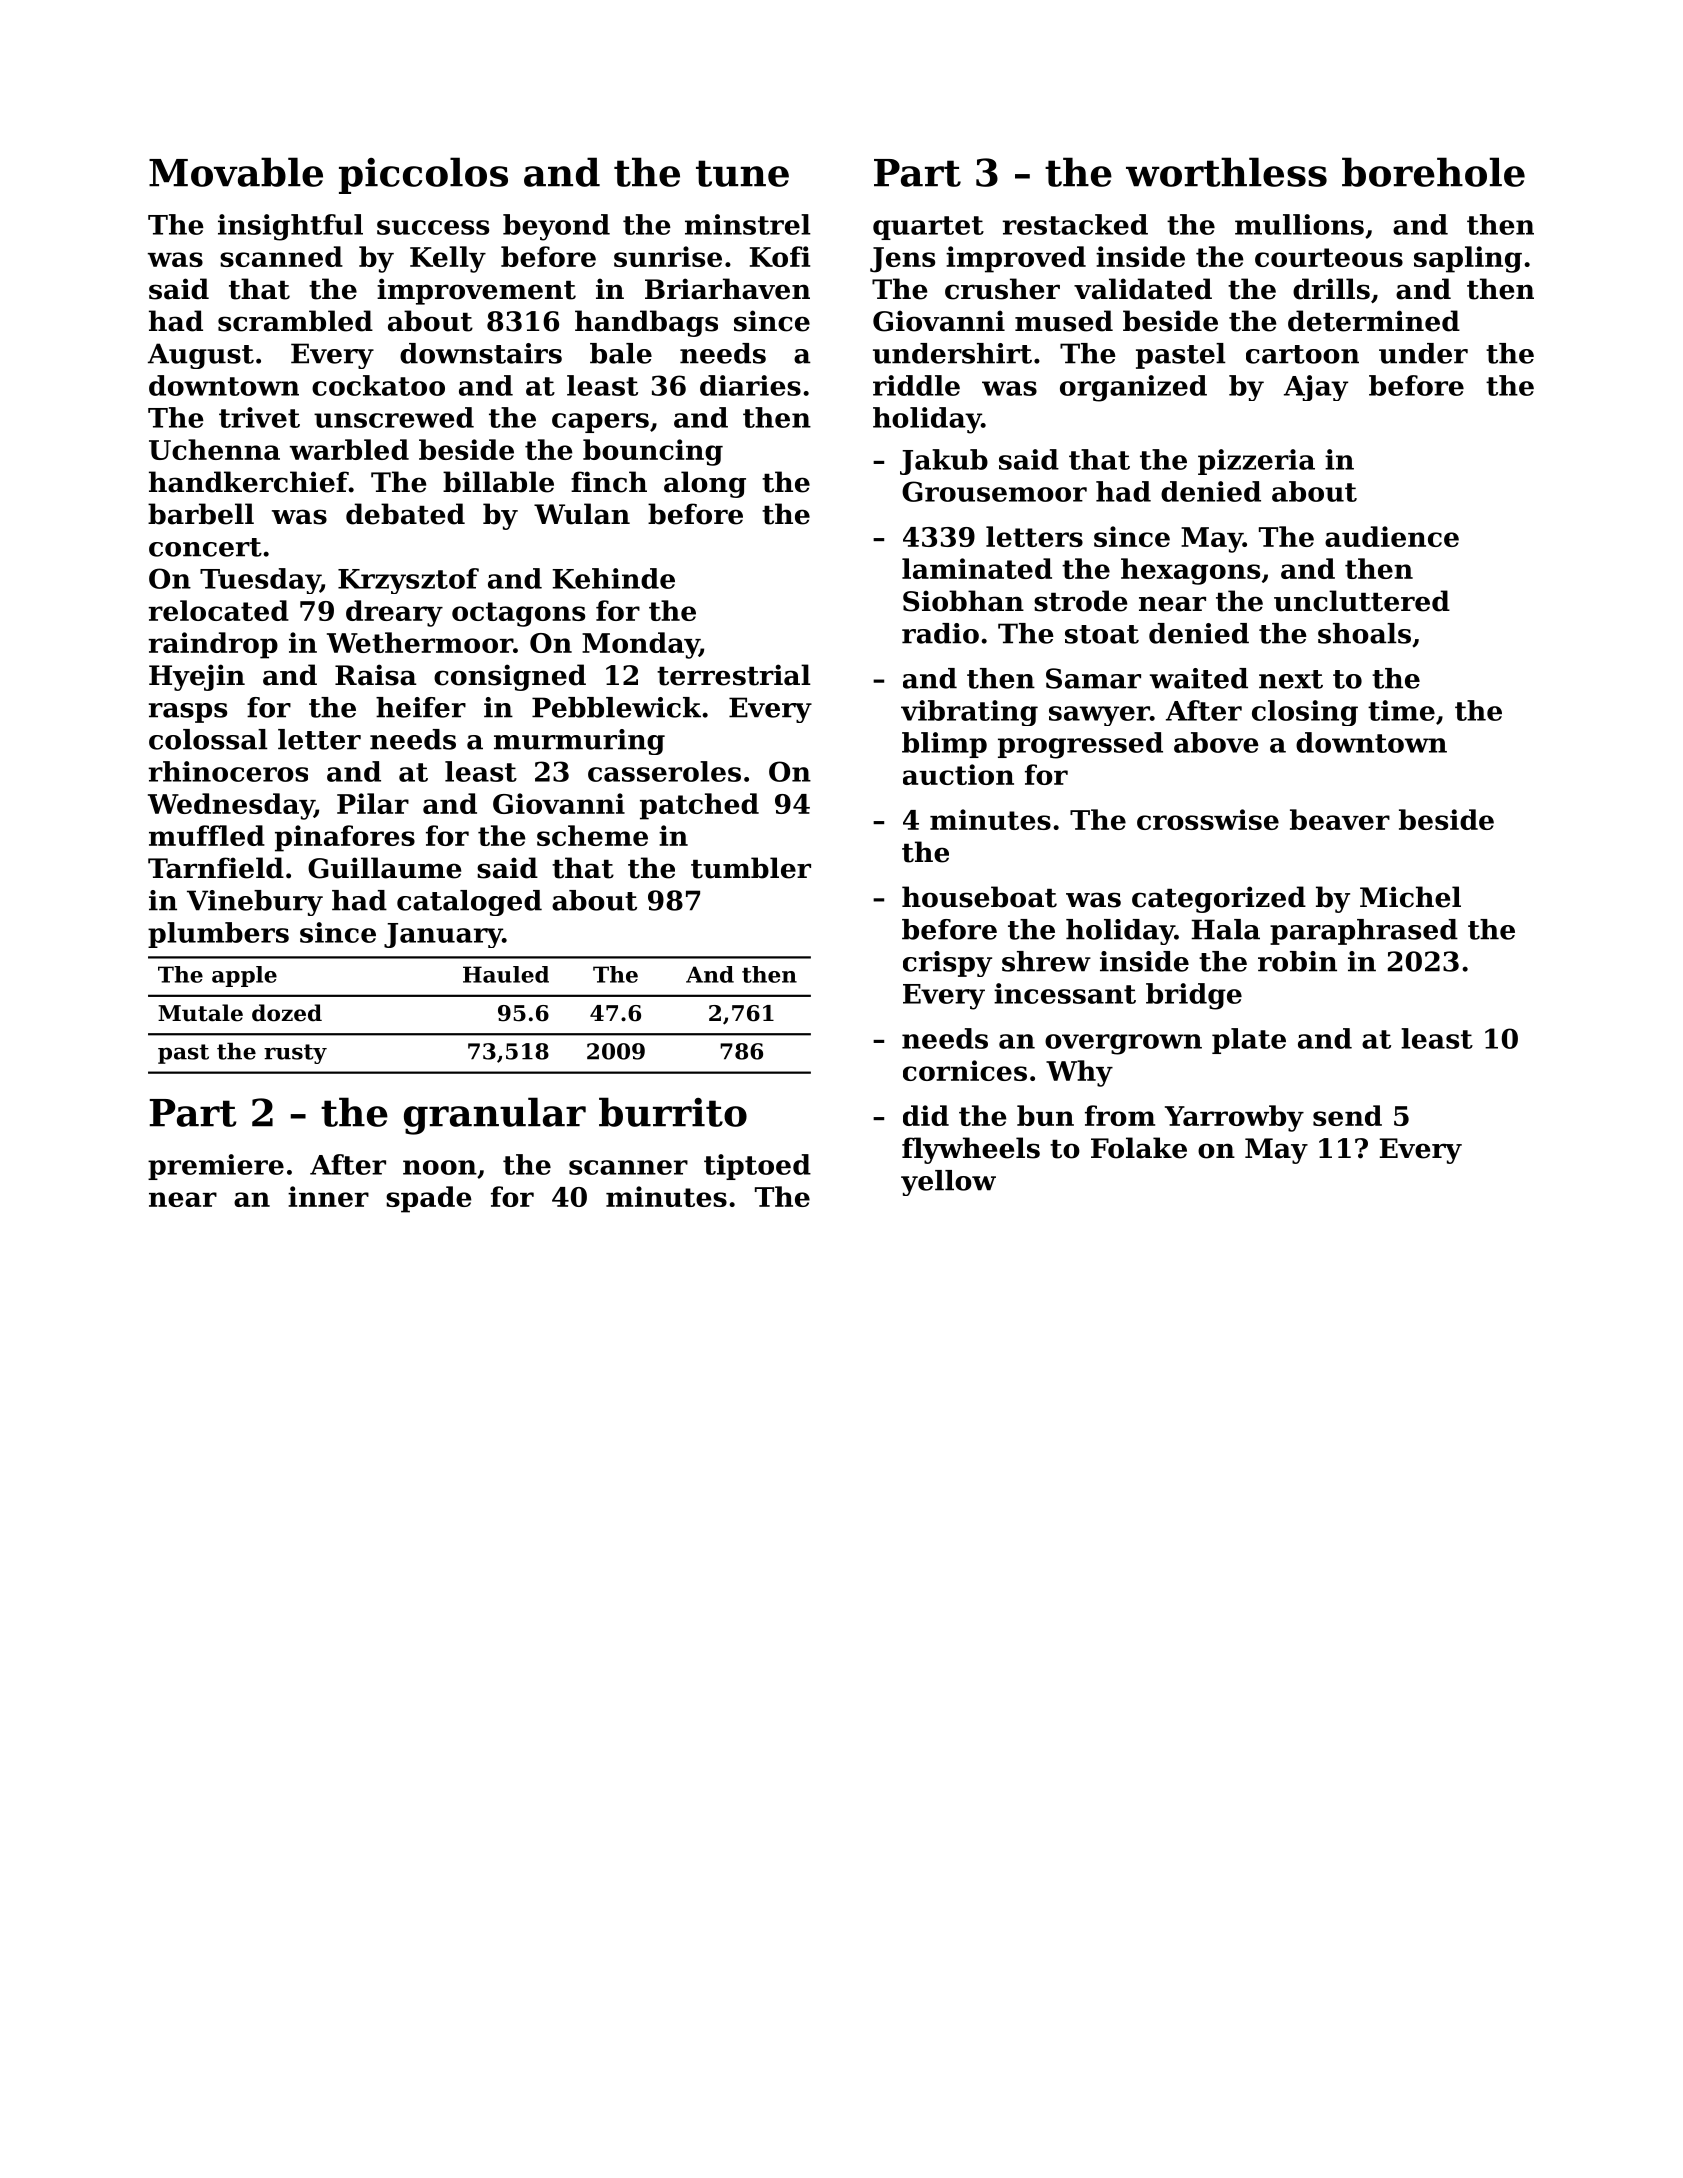 The width and height of the page is (1683, 2178). What do you see at coordinates (260, 581) in the page?
I see `Tuesday` at bounding box center [260, 581].
